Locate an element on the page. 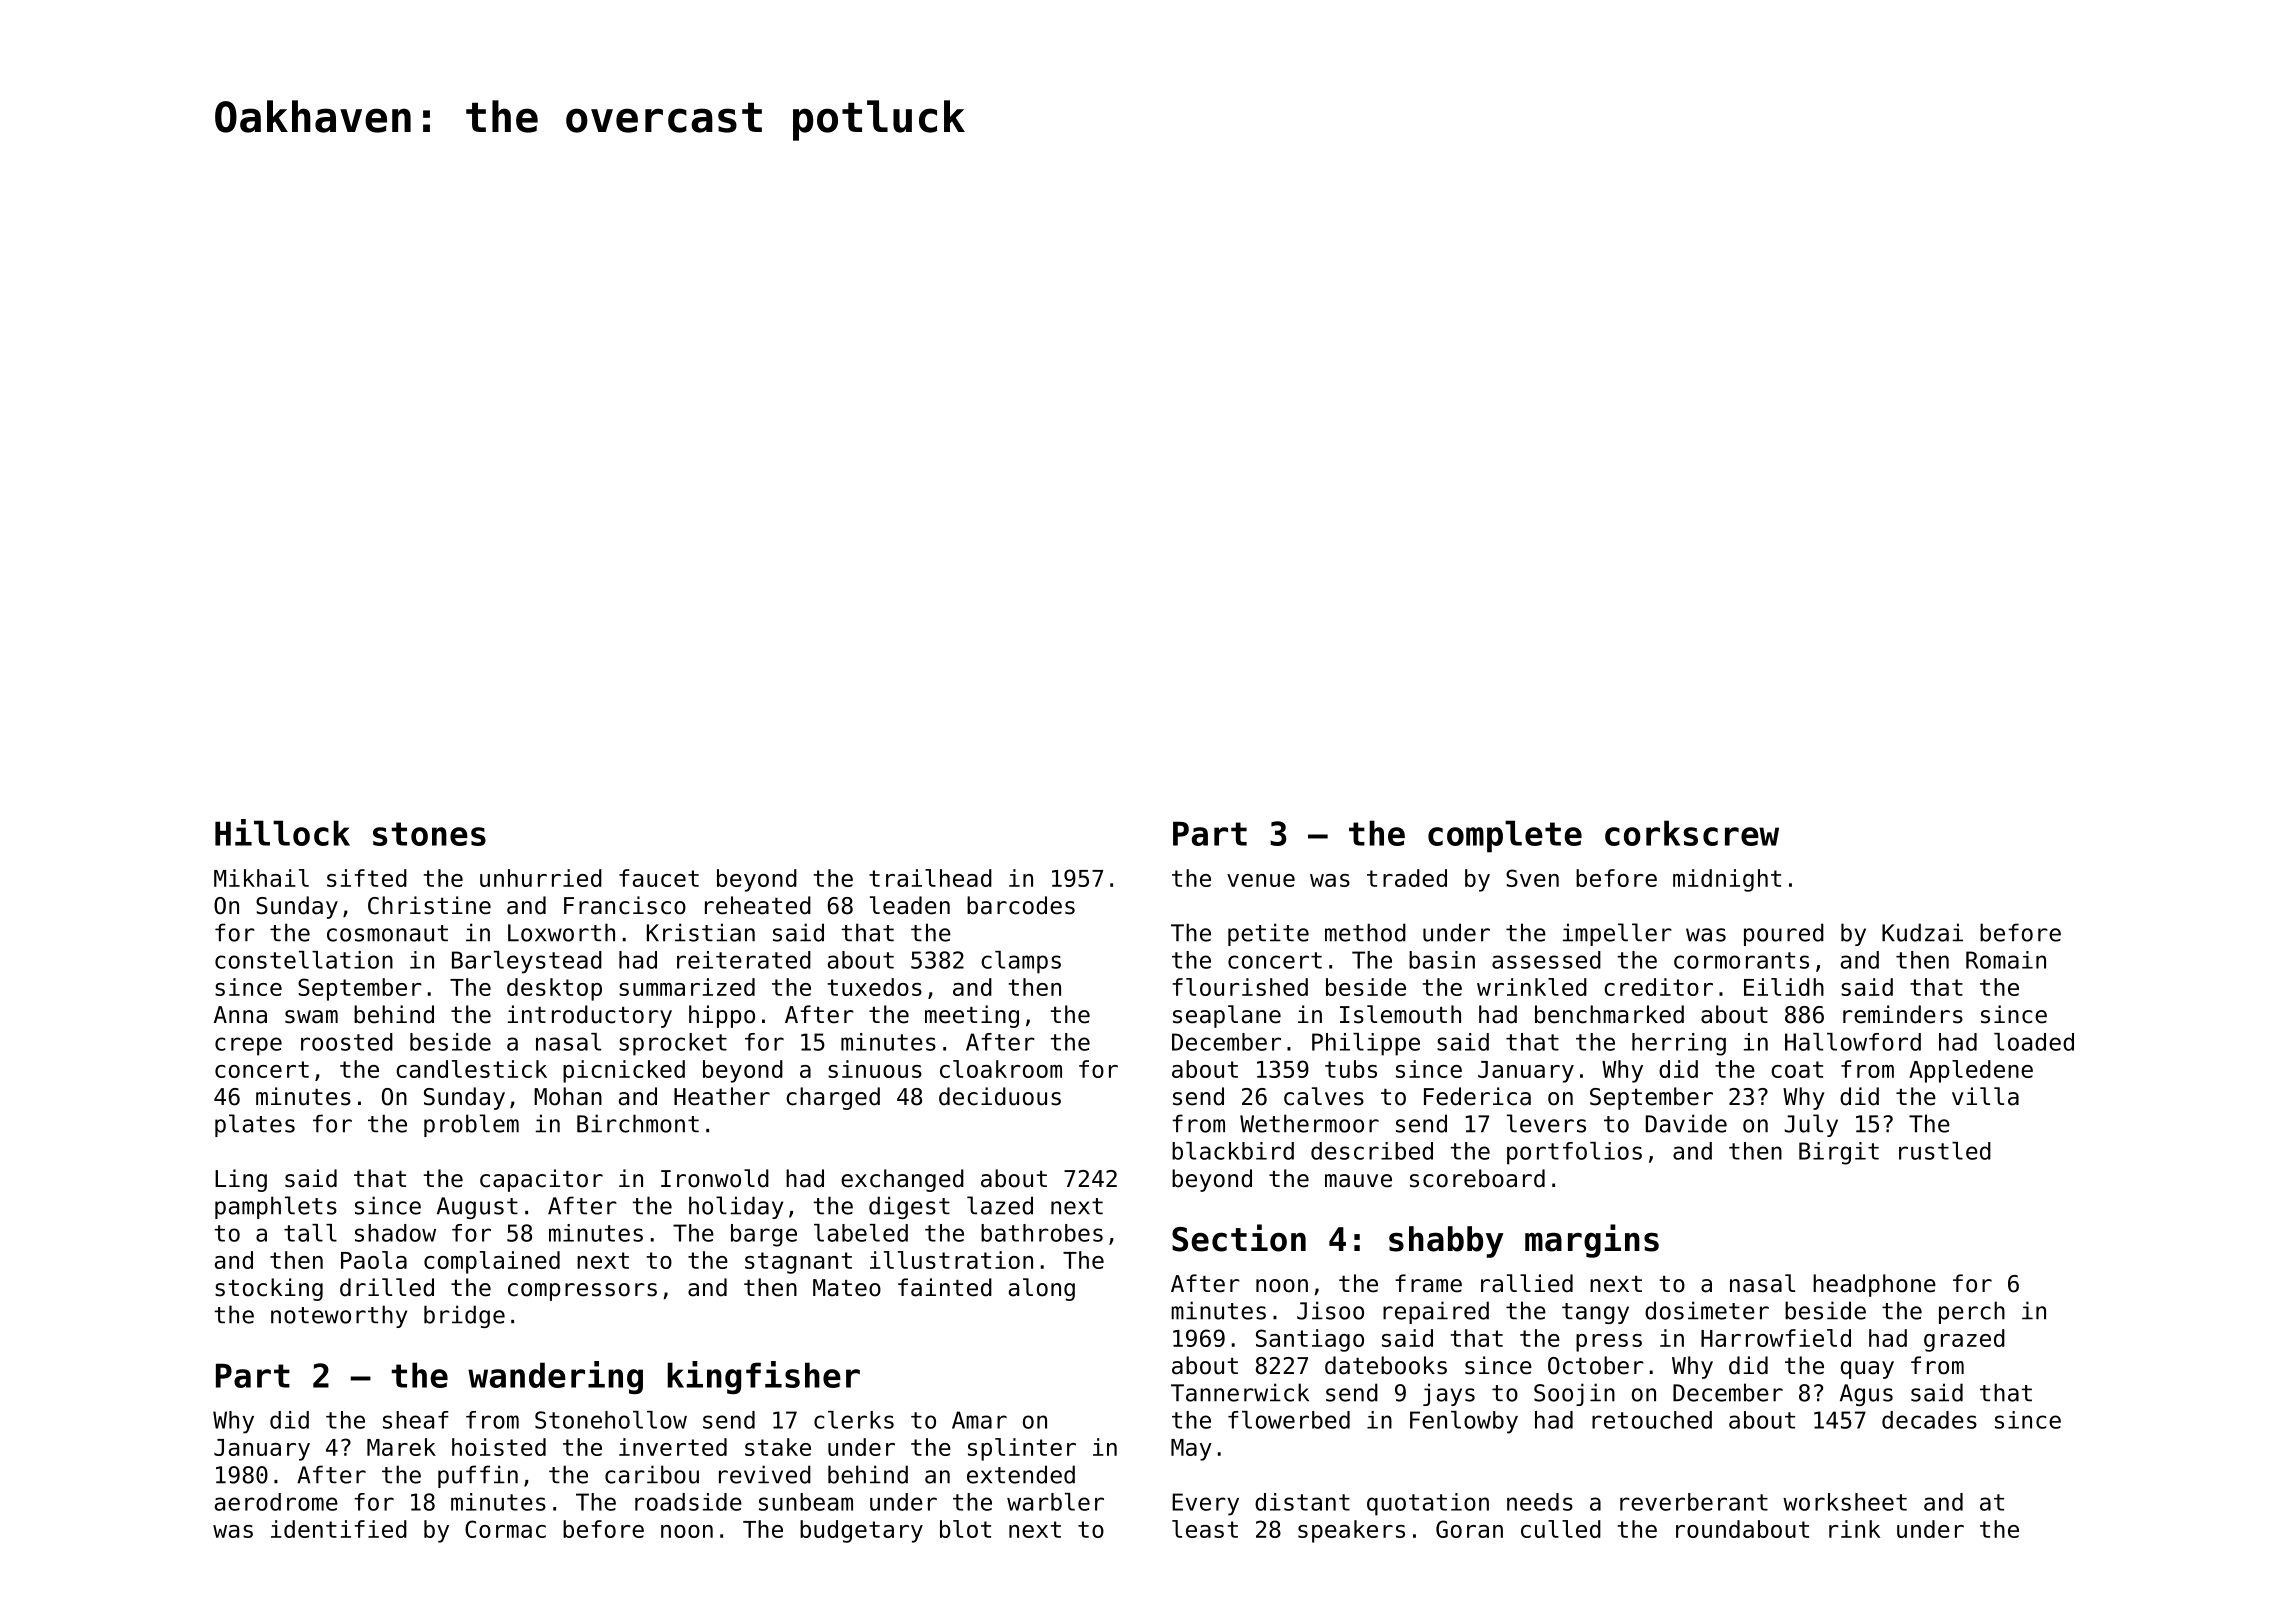  frame is located at coordinates (1428, 1283).
